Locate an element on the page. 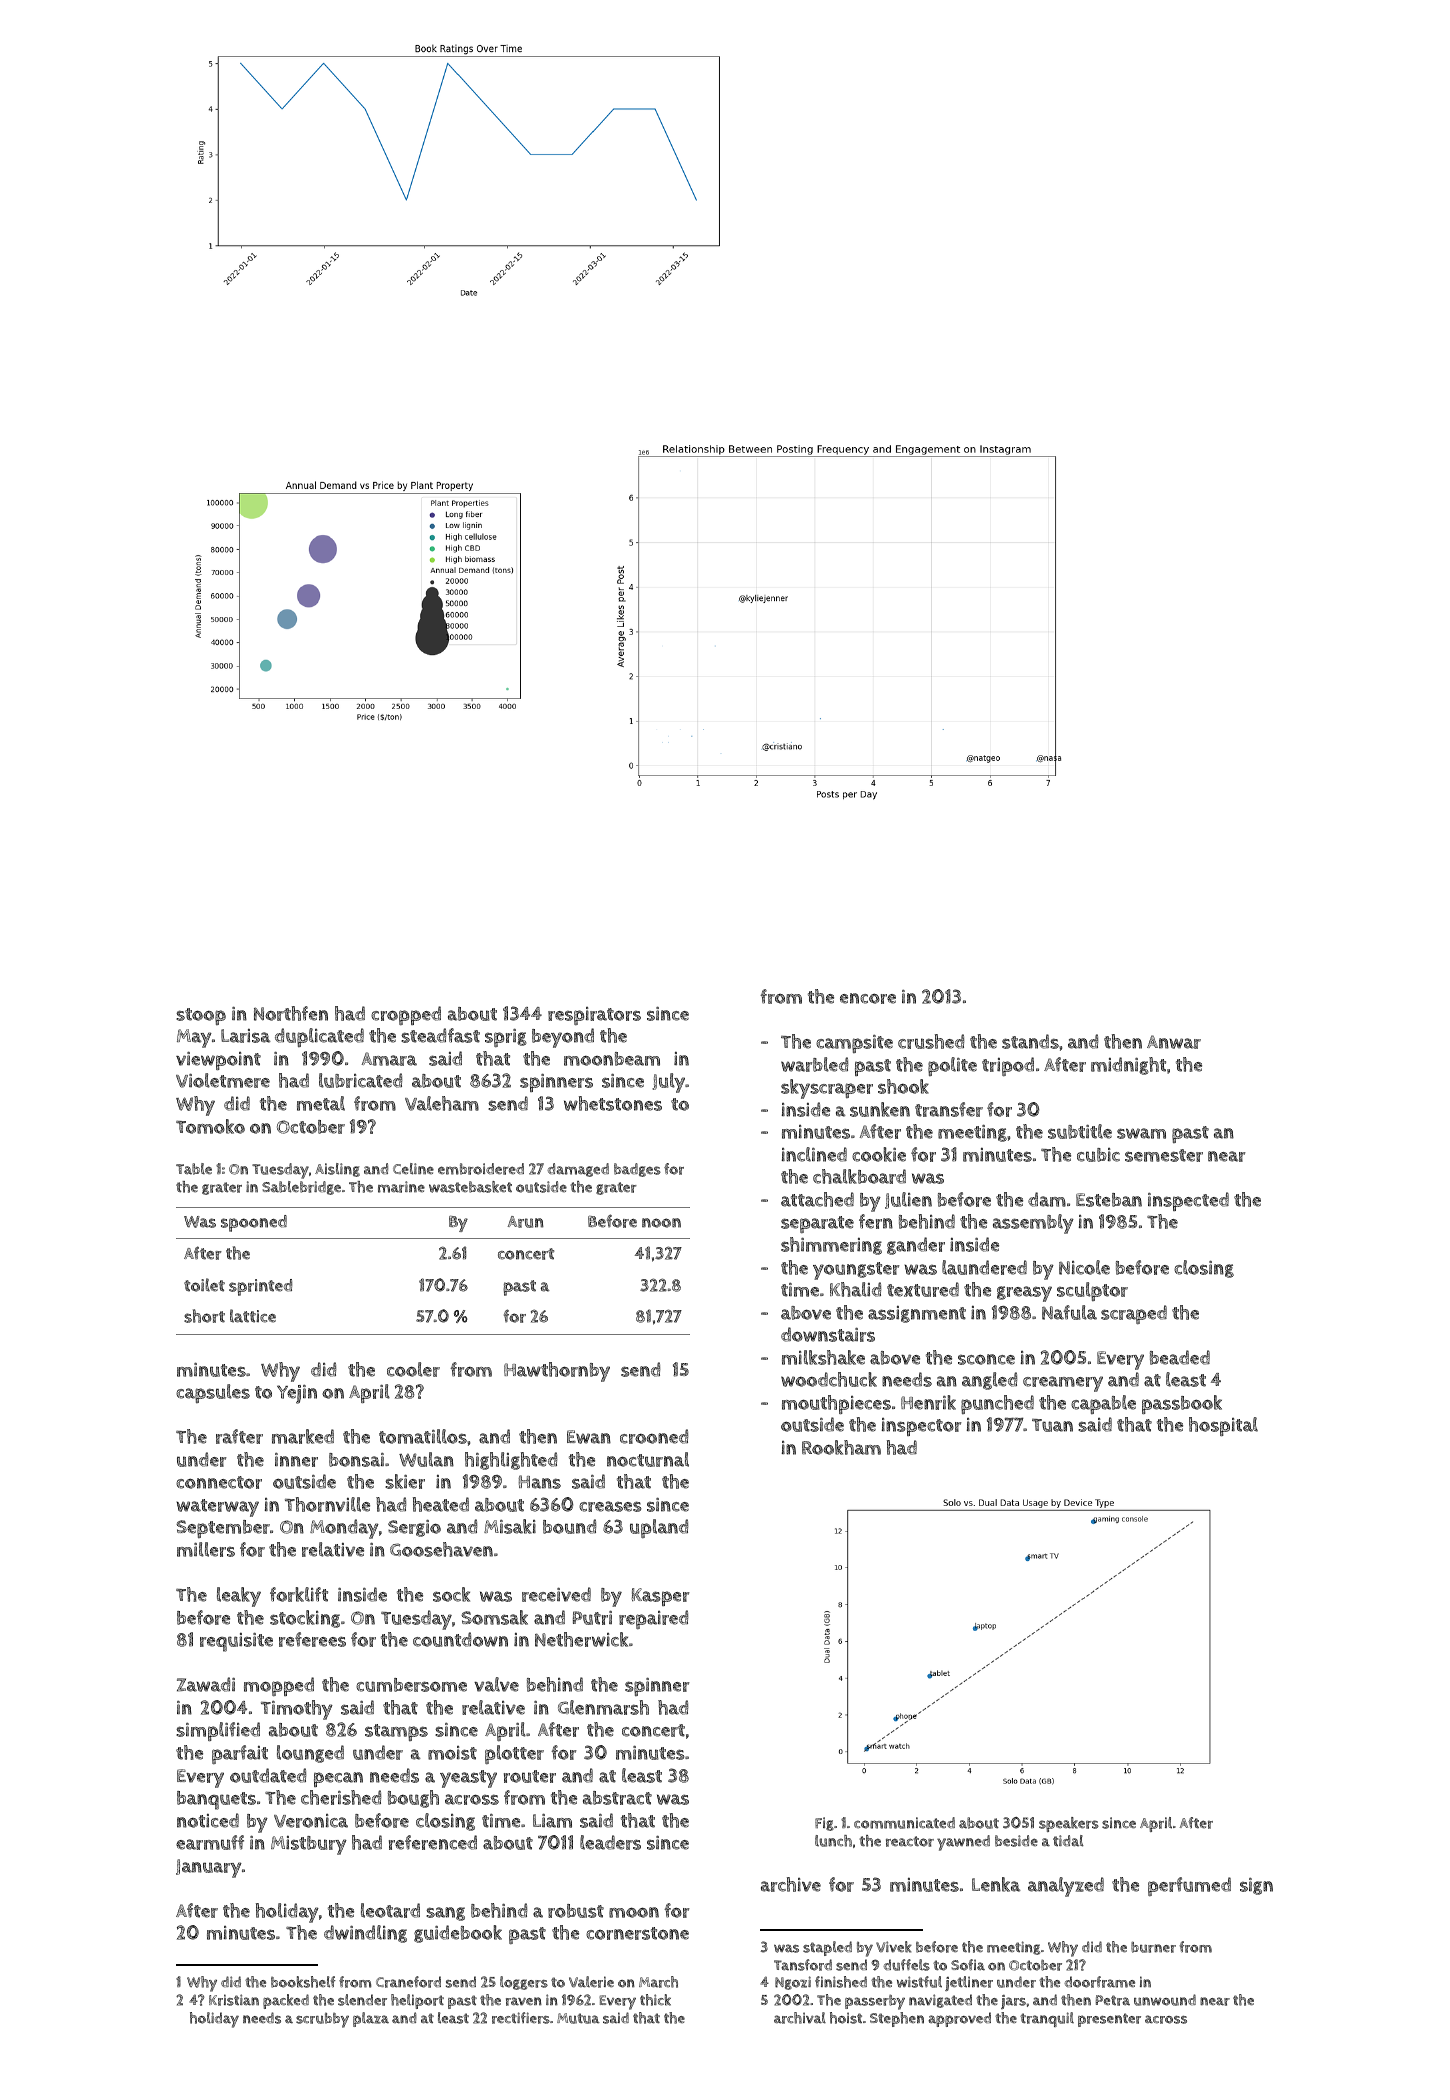 This document has width=1450, height=2100. encore is located at coordinates (868, 998).
